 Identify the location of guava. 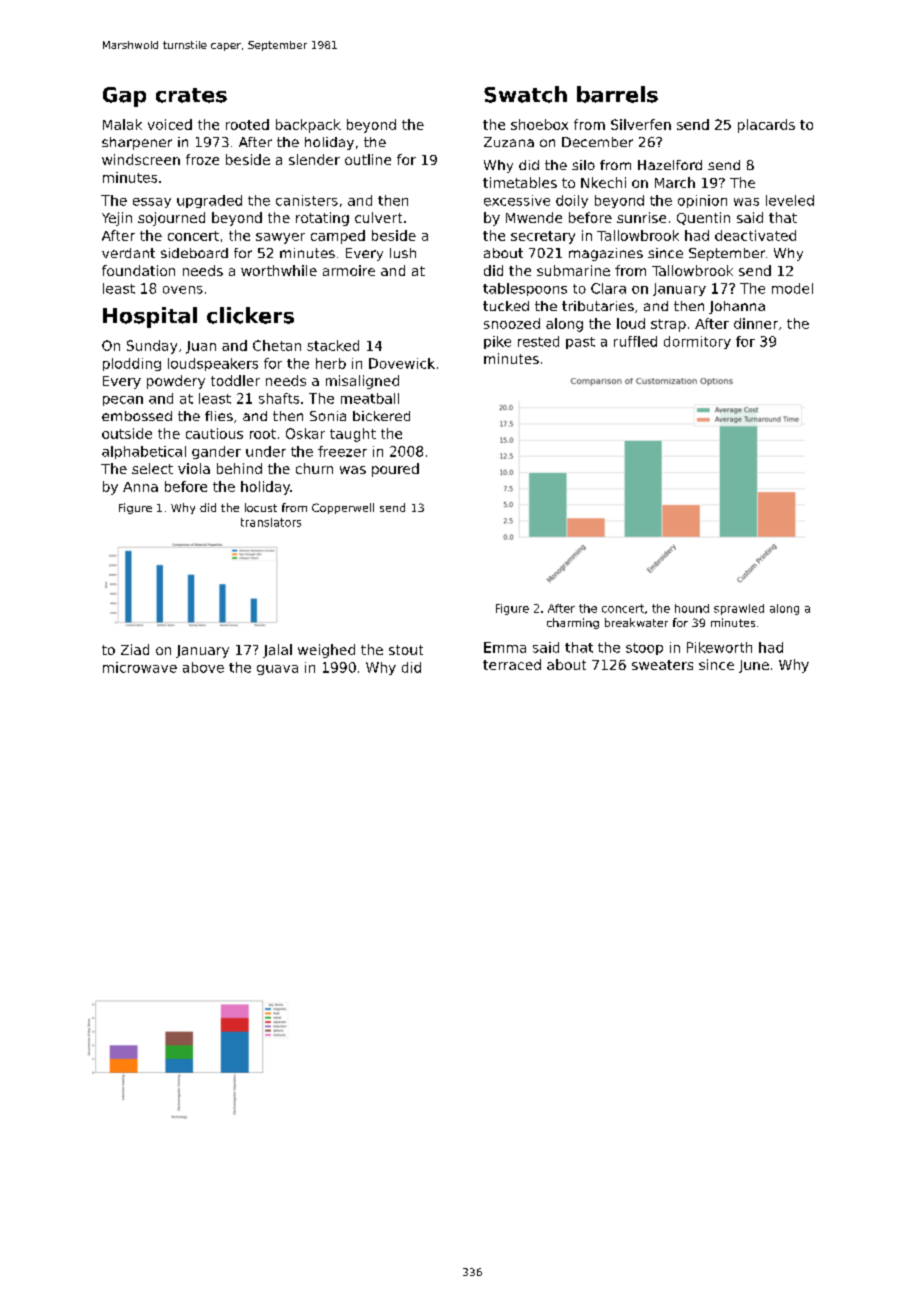
(277, 670).
